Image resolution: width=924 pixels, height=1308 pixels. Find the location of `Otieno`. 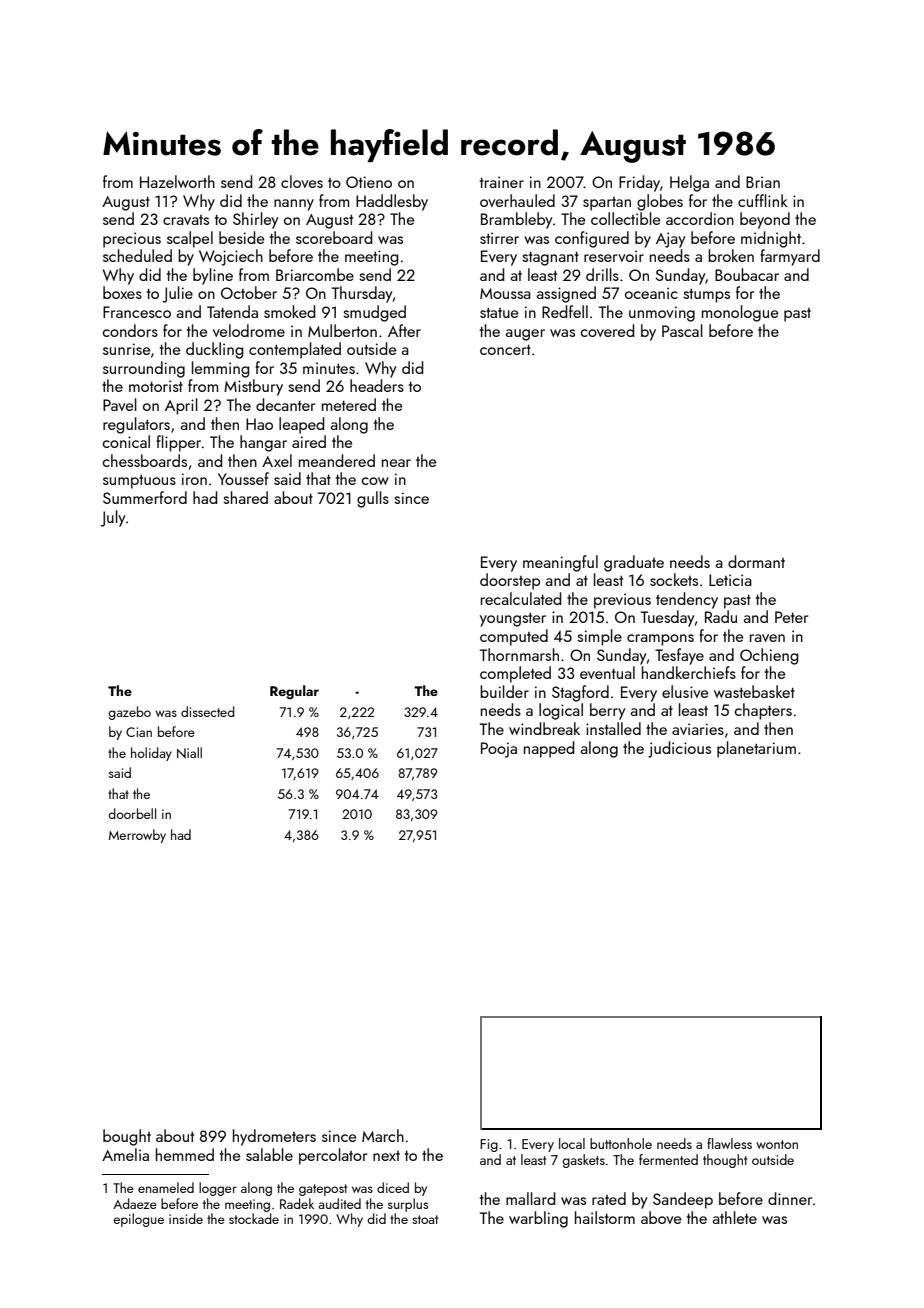

Otieno is located at coordinates (369, 182).
